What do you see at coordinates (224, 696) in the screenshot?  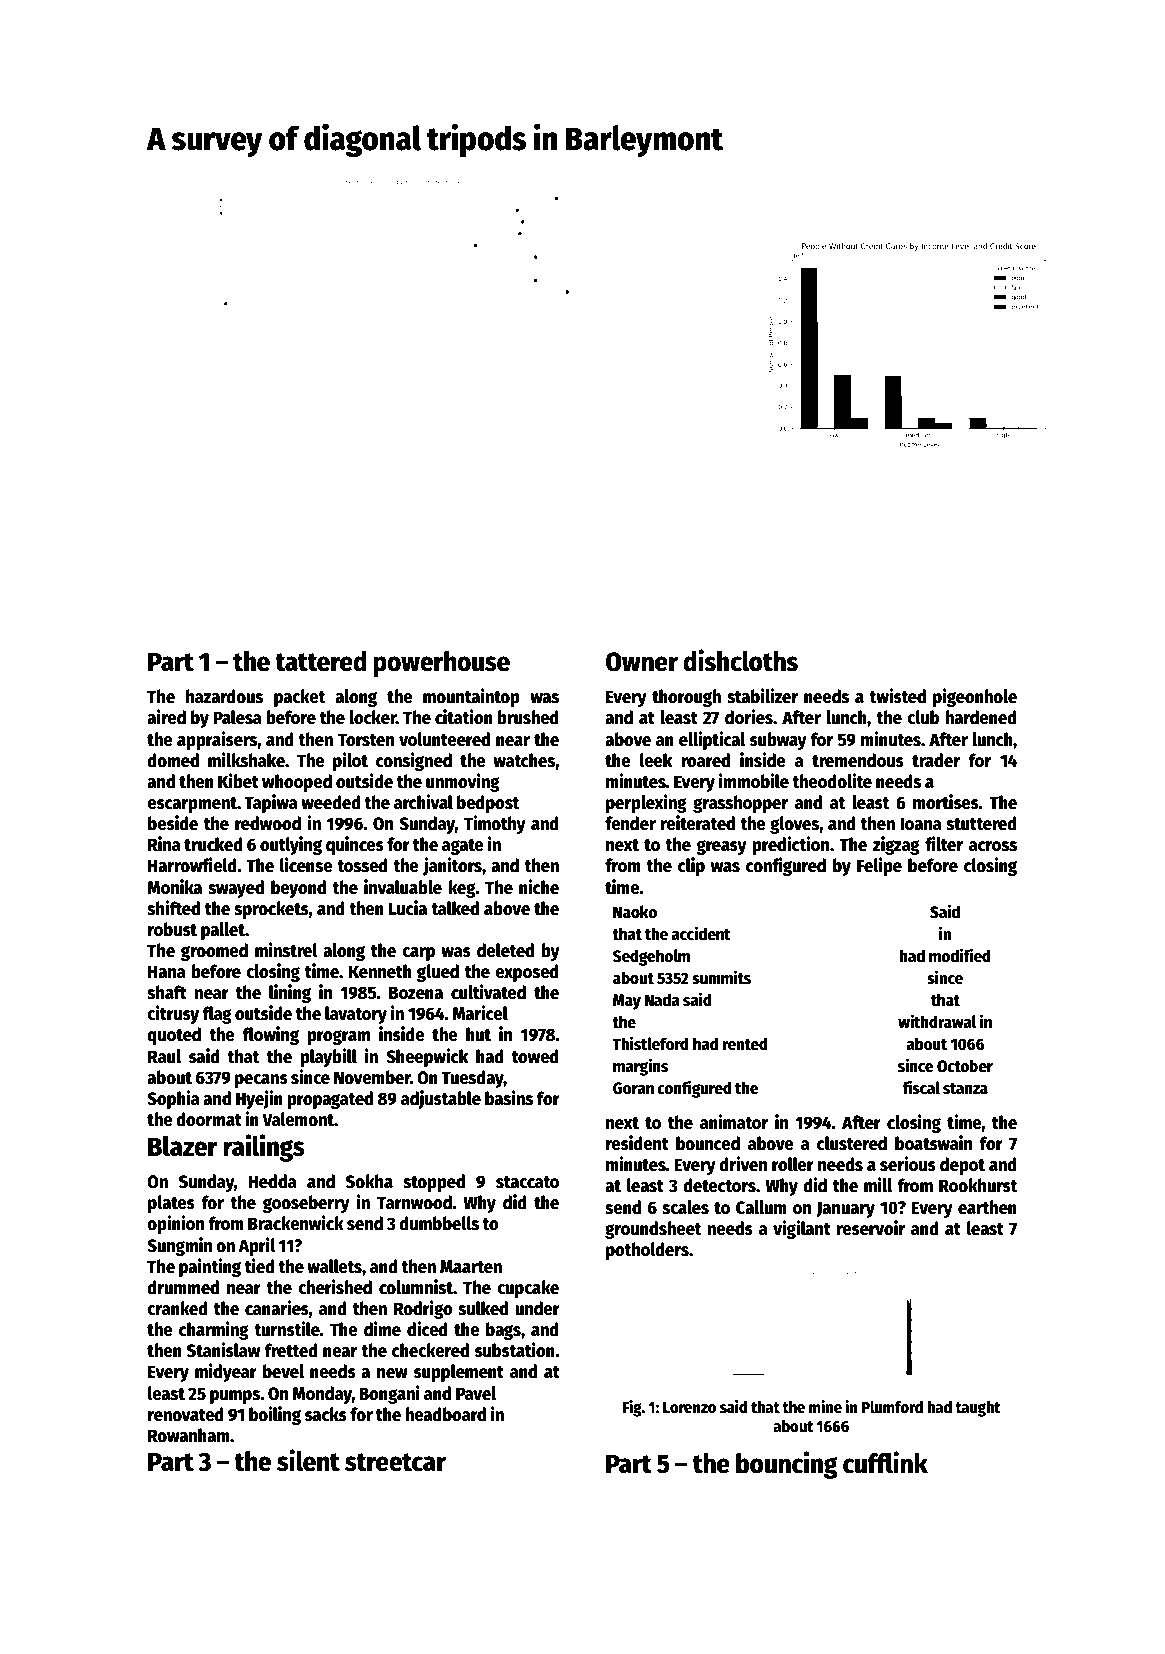 I see `hazardous` at bounding box center [224, 696].
